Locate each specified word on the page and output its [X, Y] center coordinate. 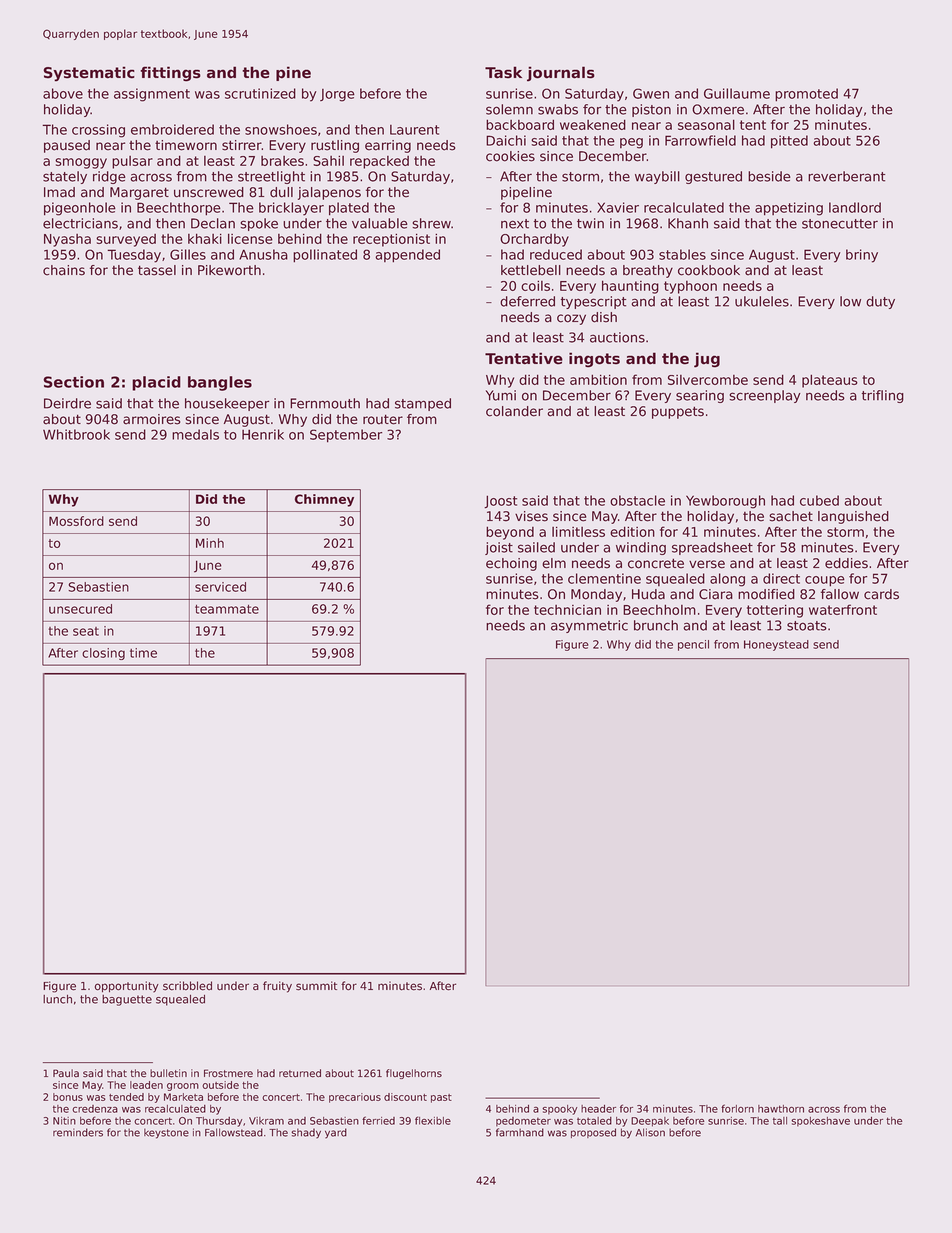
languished [853, 517]
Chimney [324, 500]
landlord [855, 207]
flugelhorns [414, 1074]
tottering [775, 611]
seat [86, 631]
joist [499, 548]
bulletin [168, 1073]
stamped [423, 404]
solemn [509, 109]
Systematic [89, 74]
